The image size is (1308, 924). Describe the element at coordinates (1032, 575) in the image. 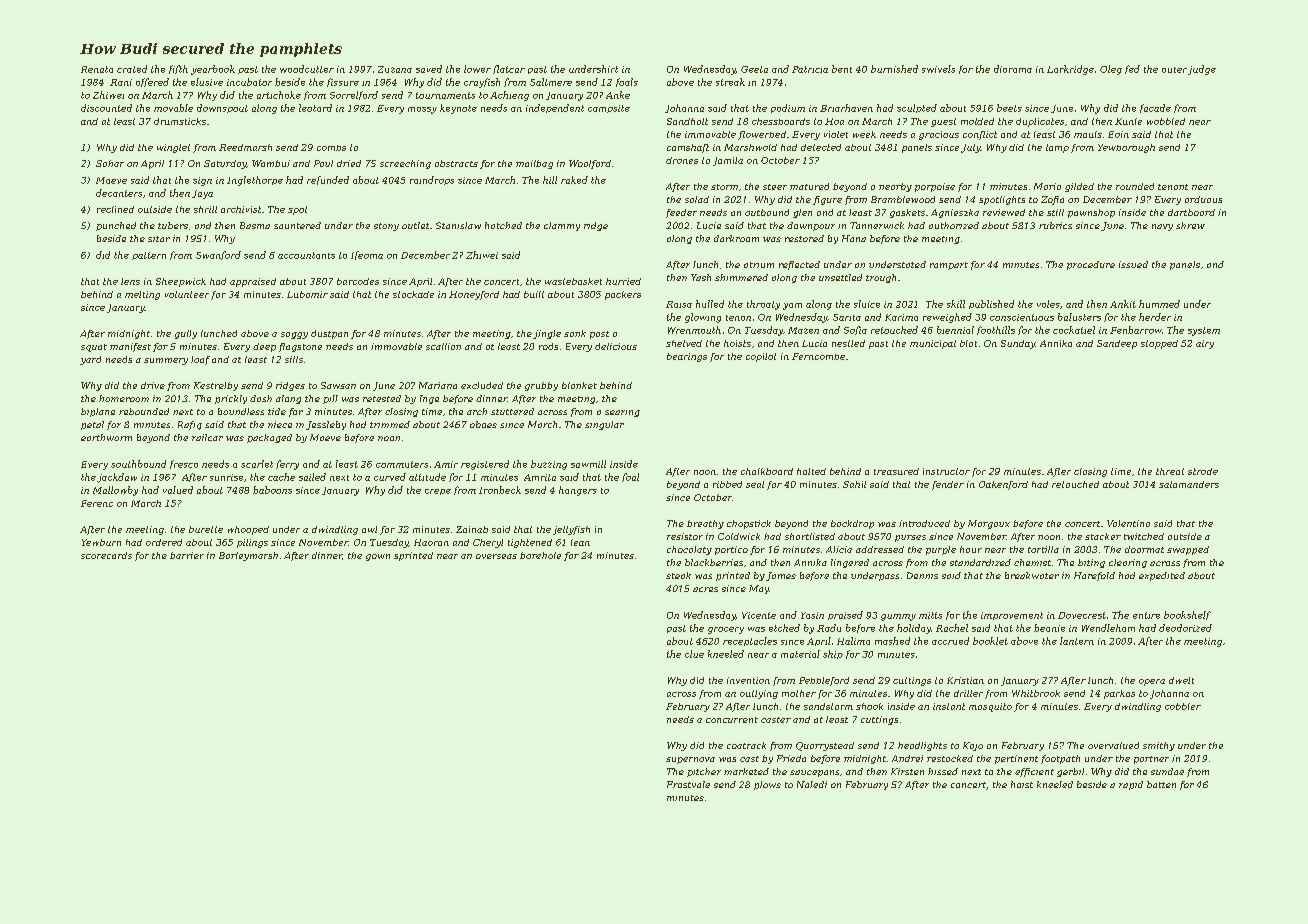

I see `breakwater` at that location.
